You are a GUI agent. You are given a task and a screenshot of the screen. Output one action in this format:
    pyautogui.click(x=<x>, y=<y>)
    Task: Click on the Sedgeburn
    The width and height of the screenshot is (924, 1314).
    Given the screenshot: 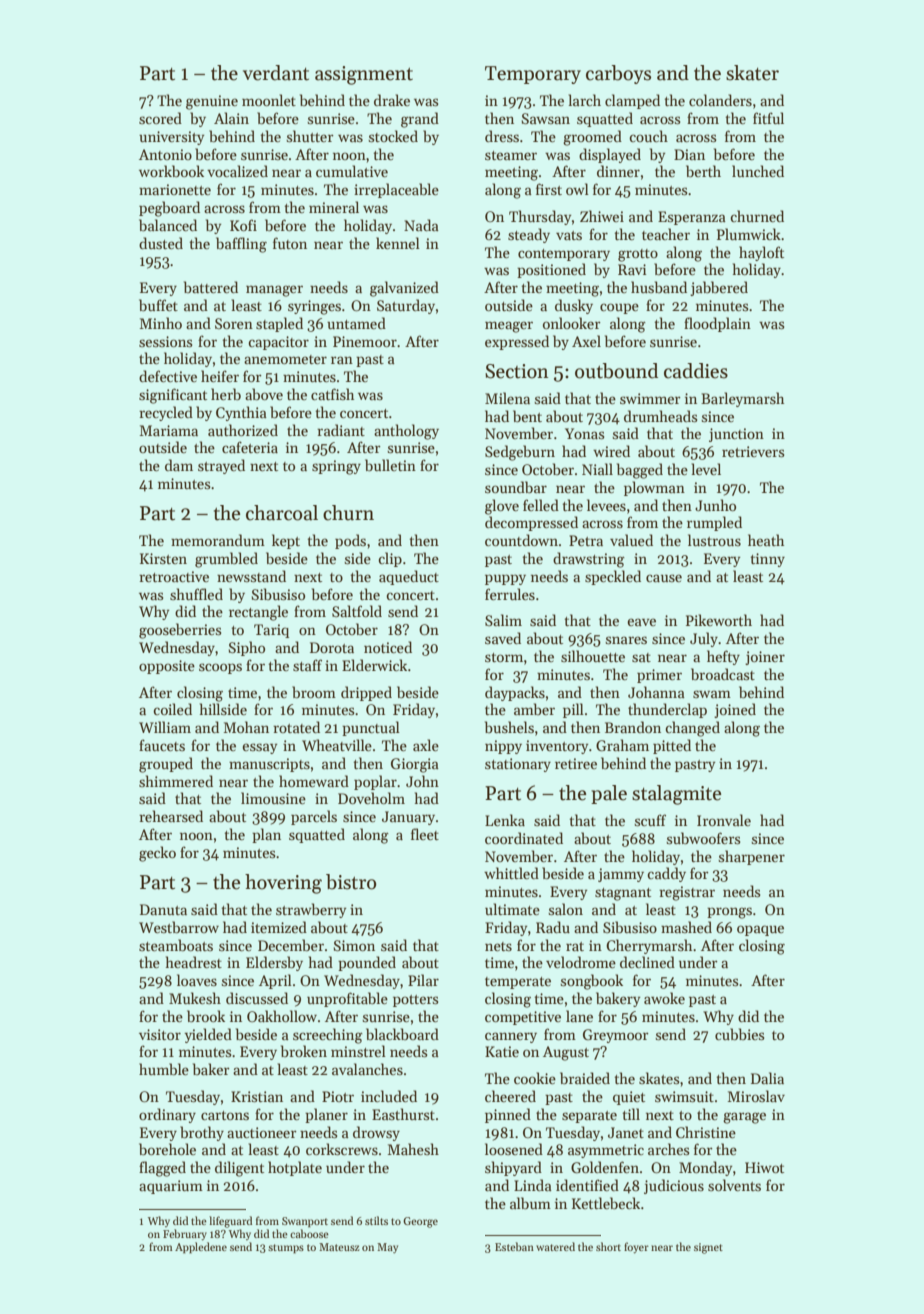 What is the action you would take?
    pyautogui.click(x=520, y=453)
